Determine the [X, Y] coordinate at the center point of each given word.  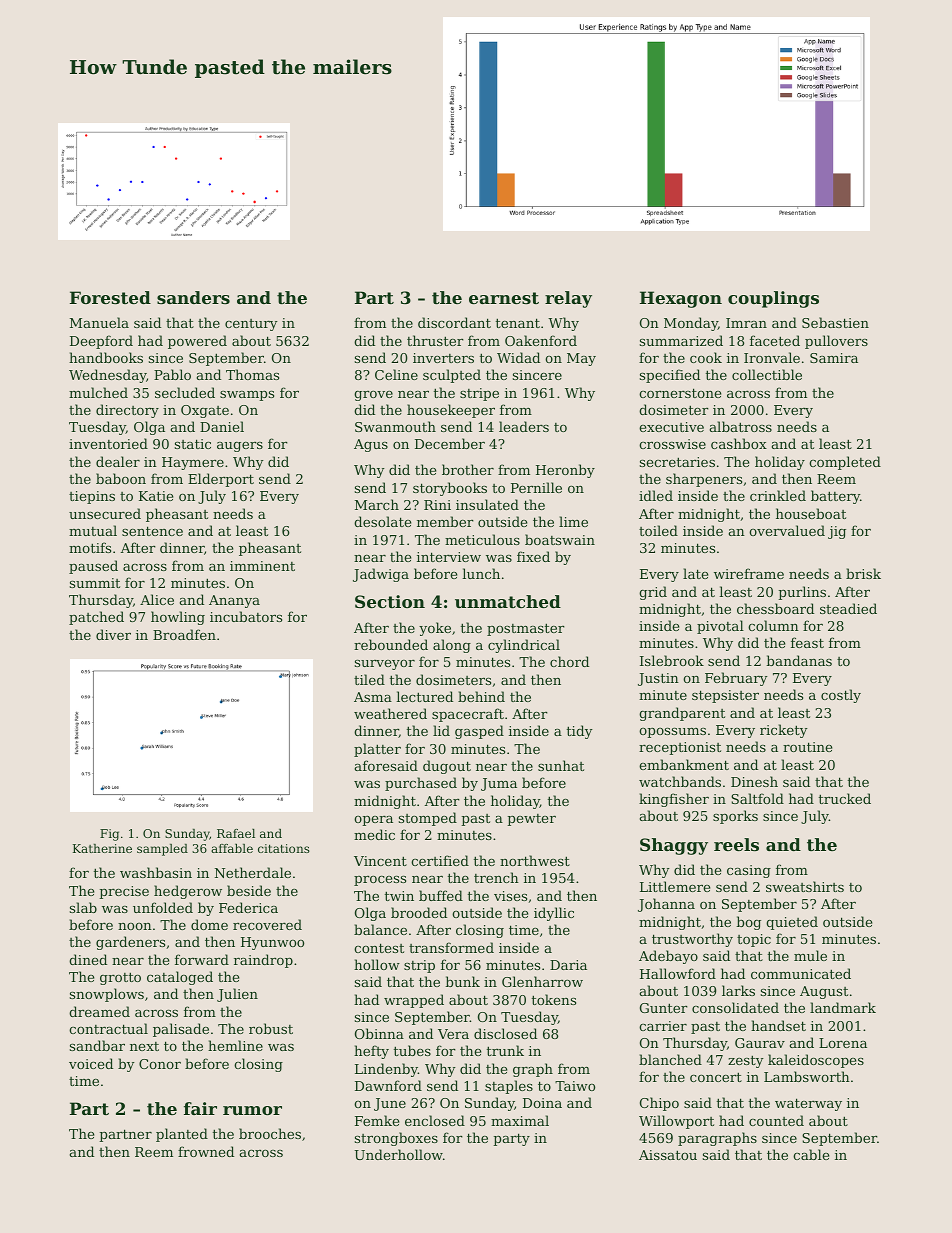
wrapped [414, 1001]
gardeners [130, 943]
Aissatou [668, 1155]
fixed [533, 556]
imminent [262, 566]
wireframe [749, 573]
